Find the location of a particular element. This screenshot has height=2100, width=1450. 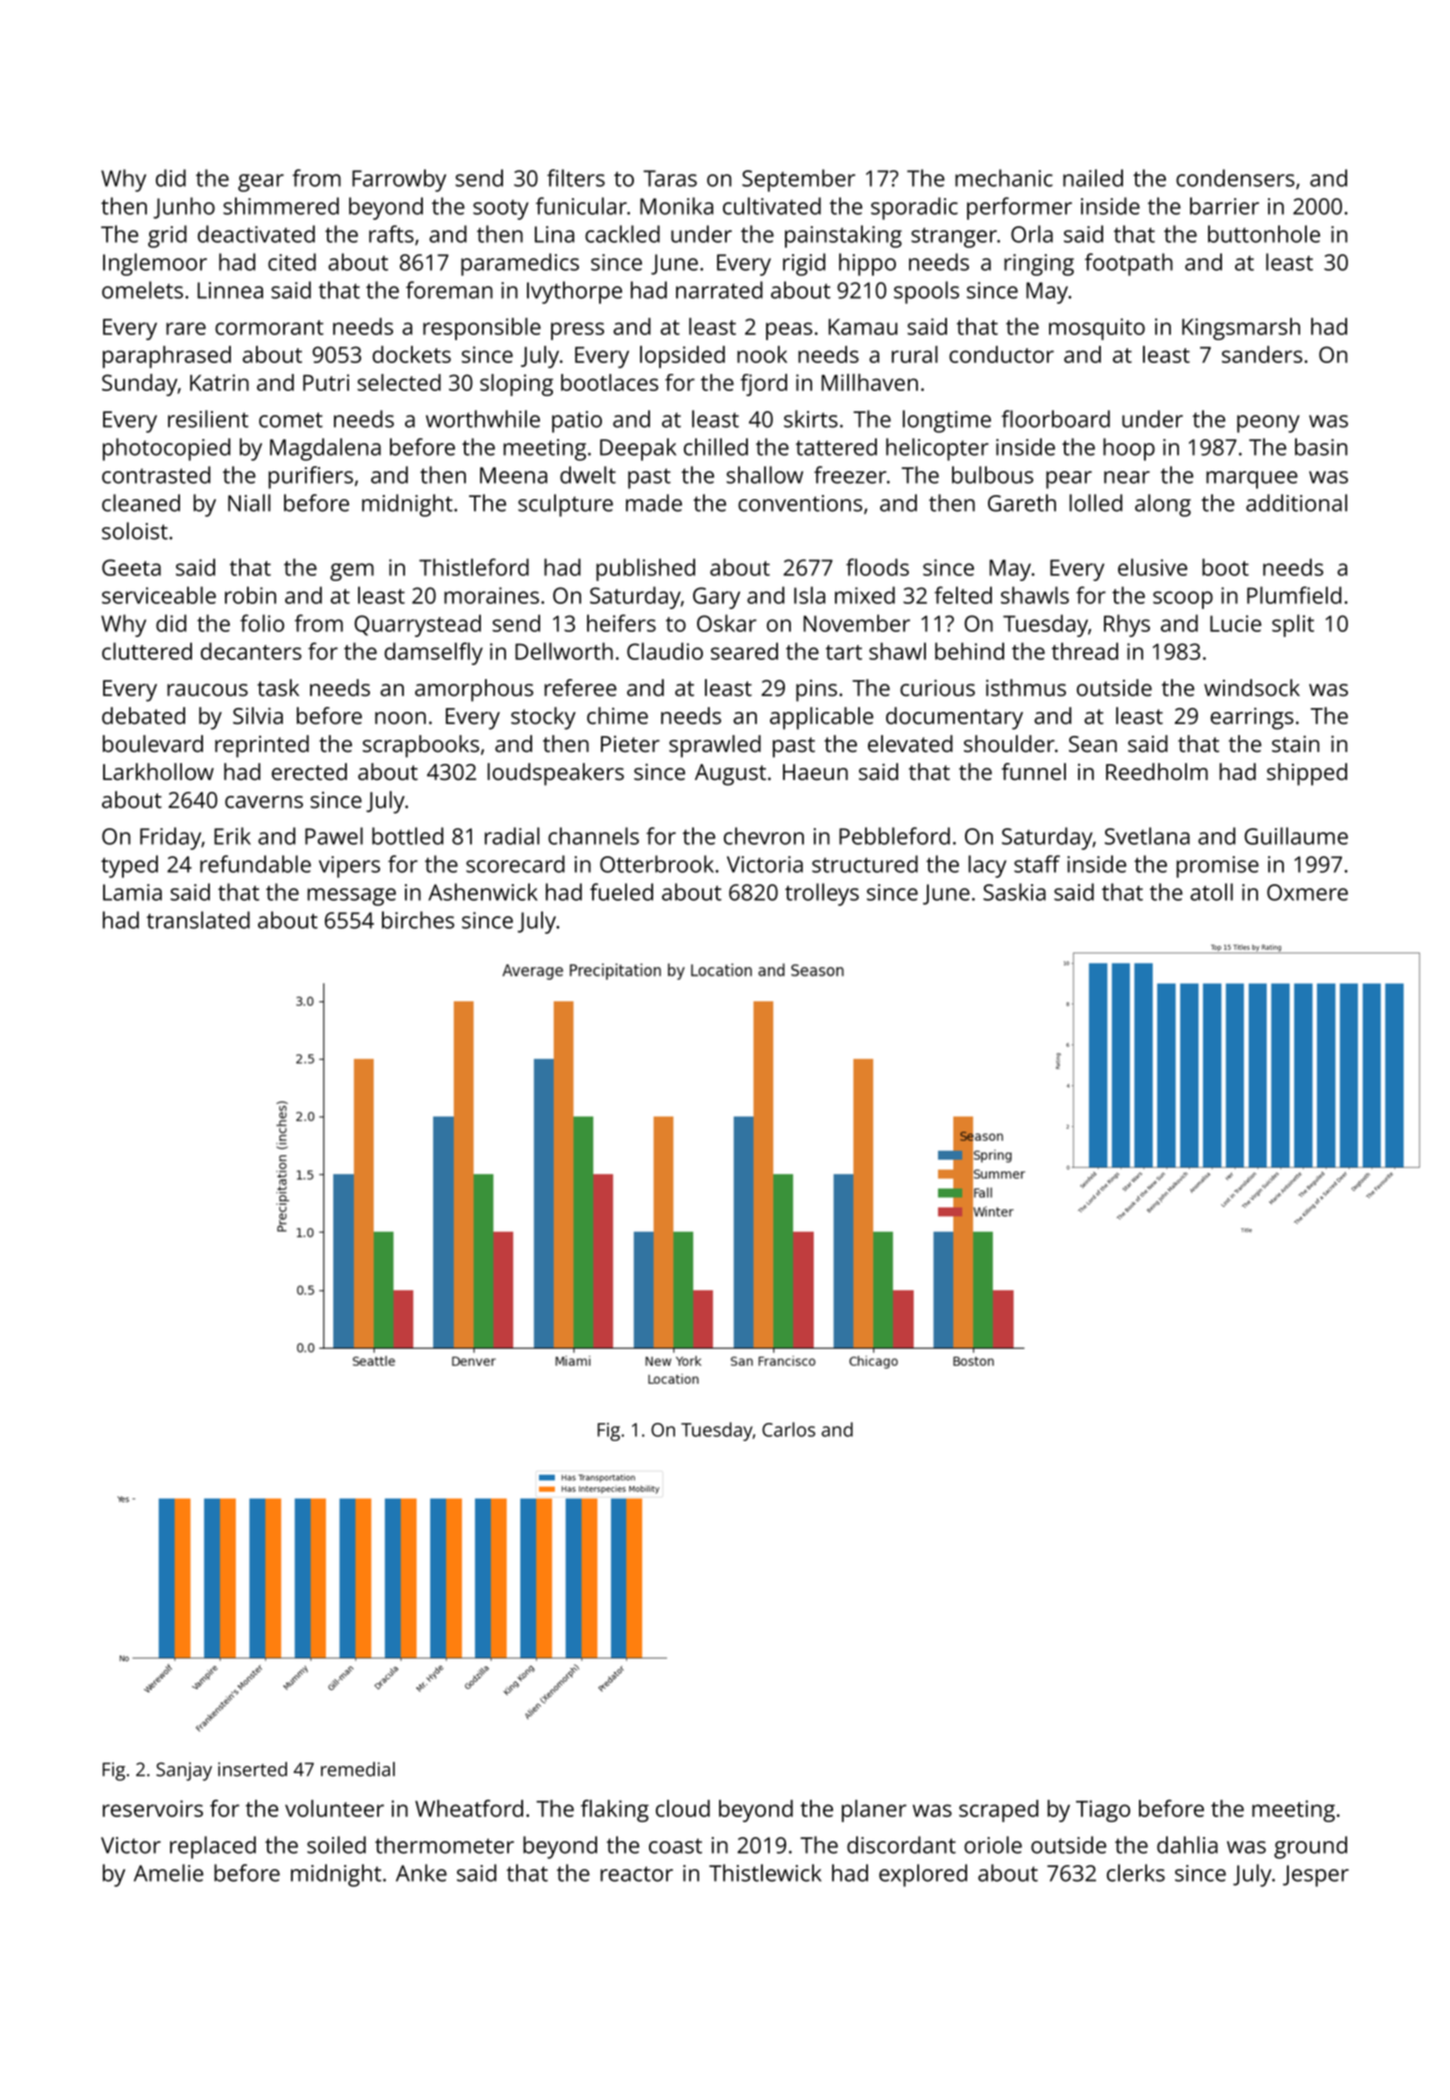

fueled is located at coordinates (621, 892).
